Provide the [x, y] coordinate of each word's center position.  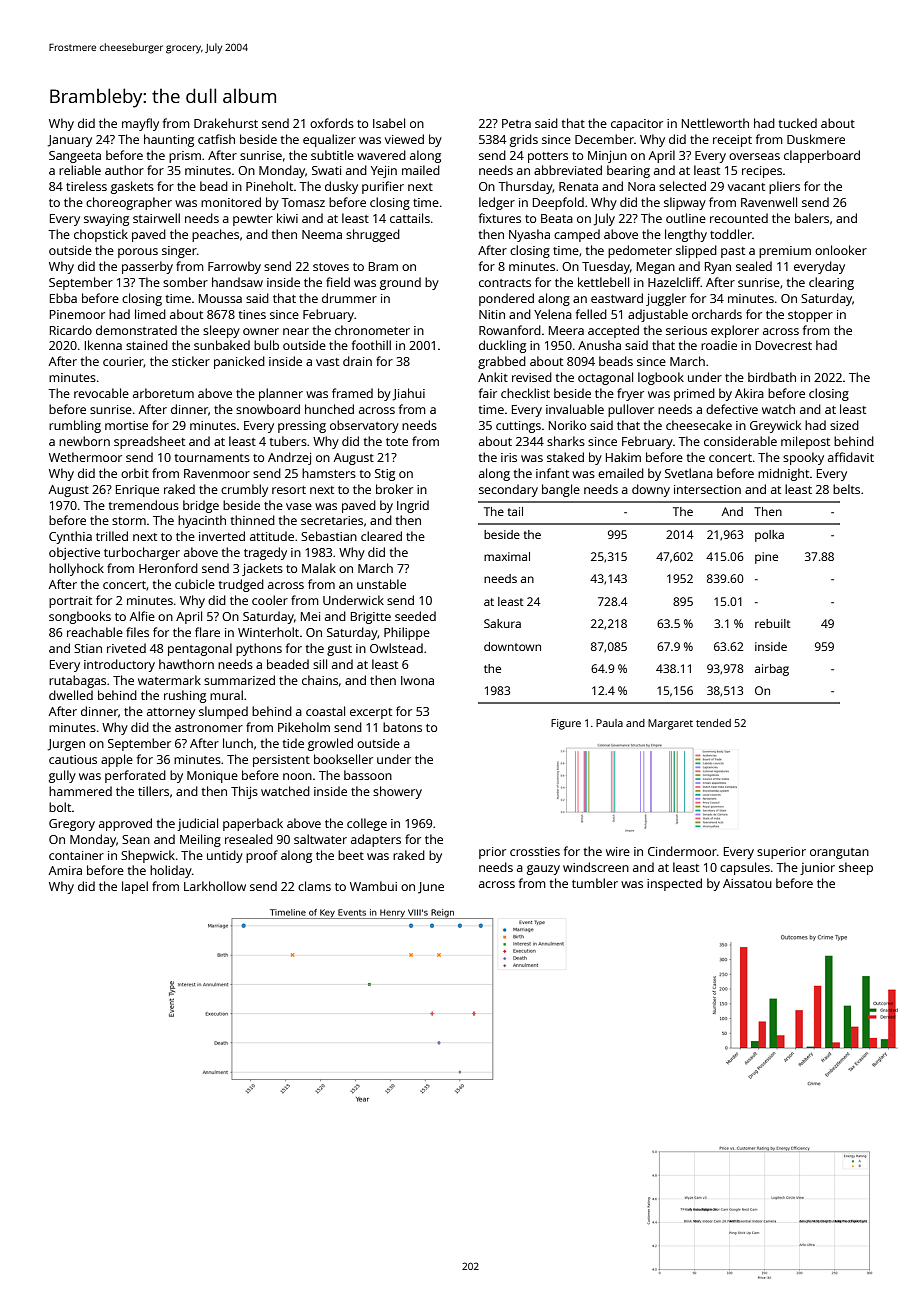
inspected [674, 884]
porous [138, 253]
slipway [685, 203]
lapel [135, 887]
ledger [497, 203]
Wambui [373, 886]
